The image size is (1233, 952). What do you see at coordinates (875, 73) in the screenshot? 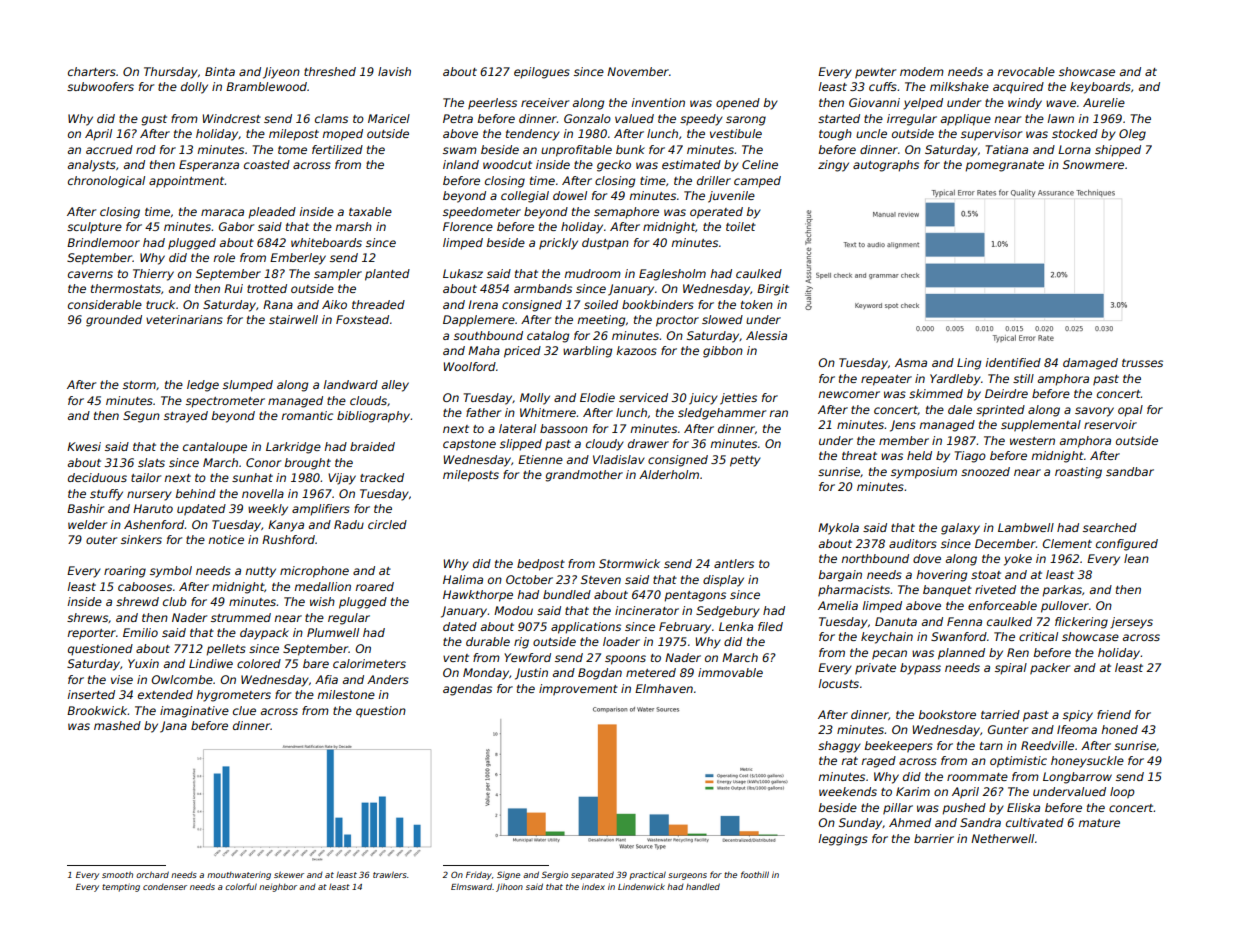
I see `pewter` at bounding box center [875, 73].
